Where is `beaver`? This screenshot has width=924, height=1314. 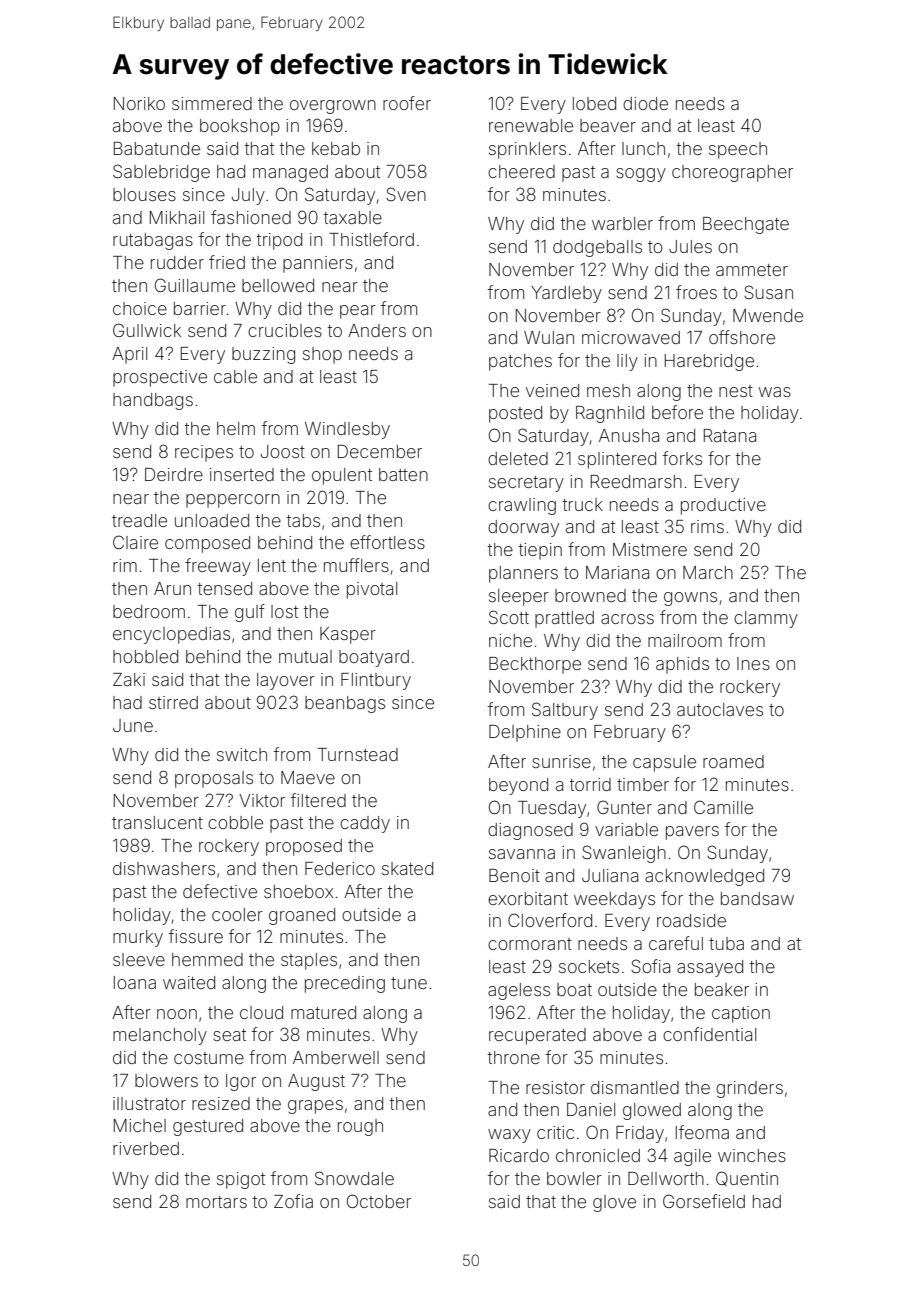
beaver is located at coordinates (608, 125).
